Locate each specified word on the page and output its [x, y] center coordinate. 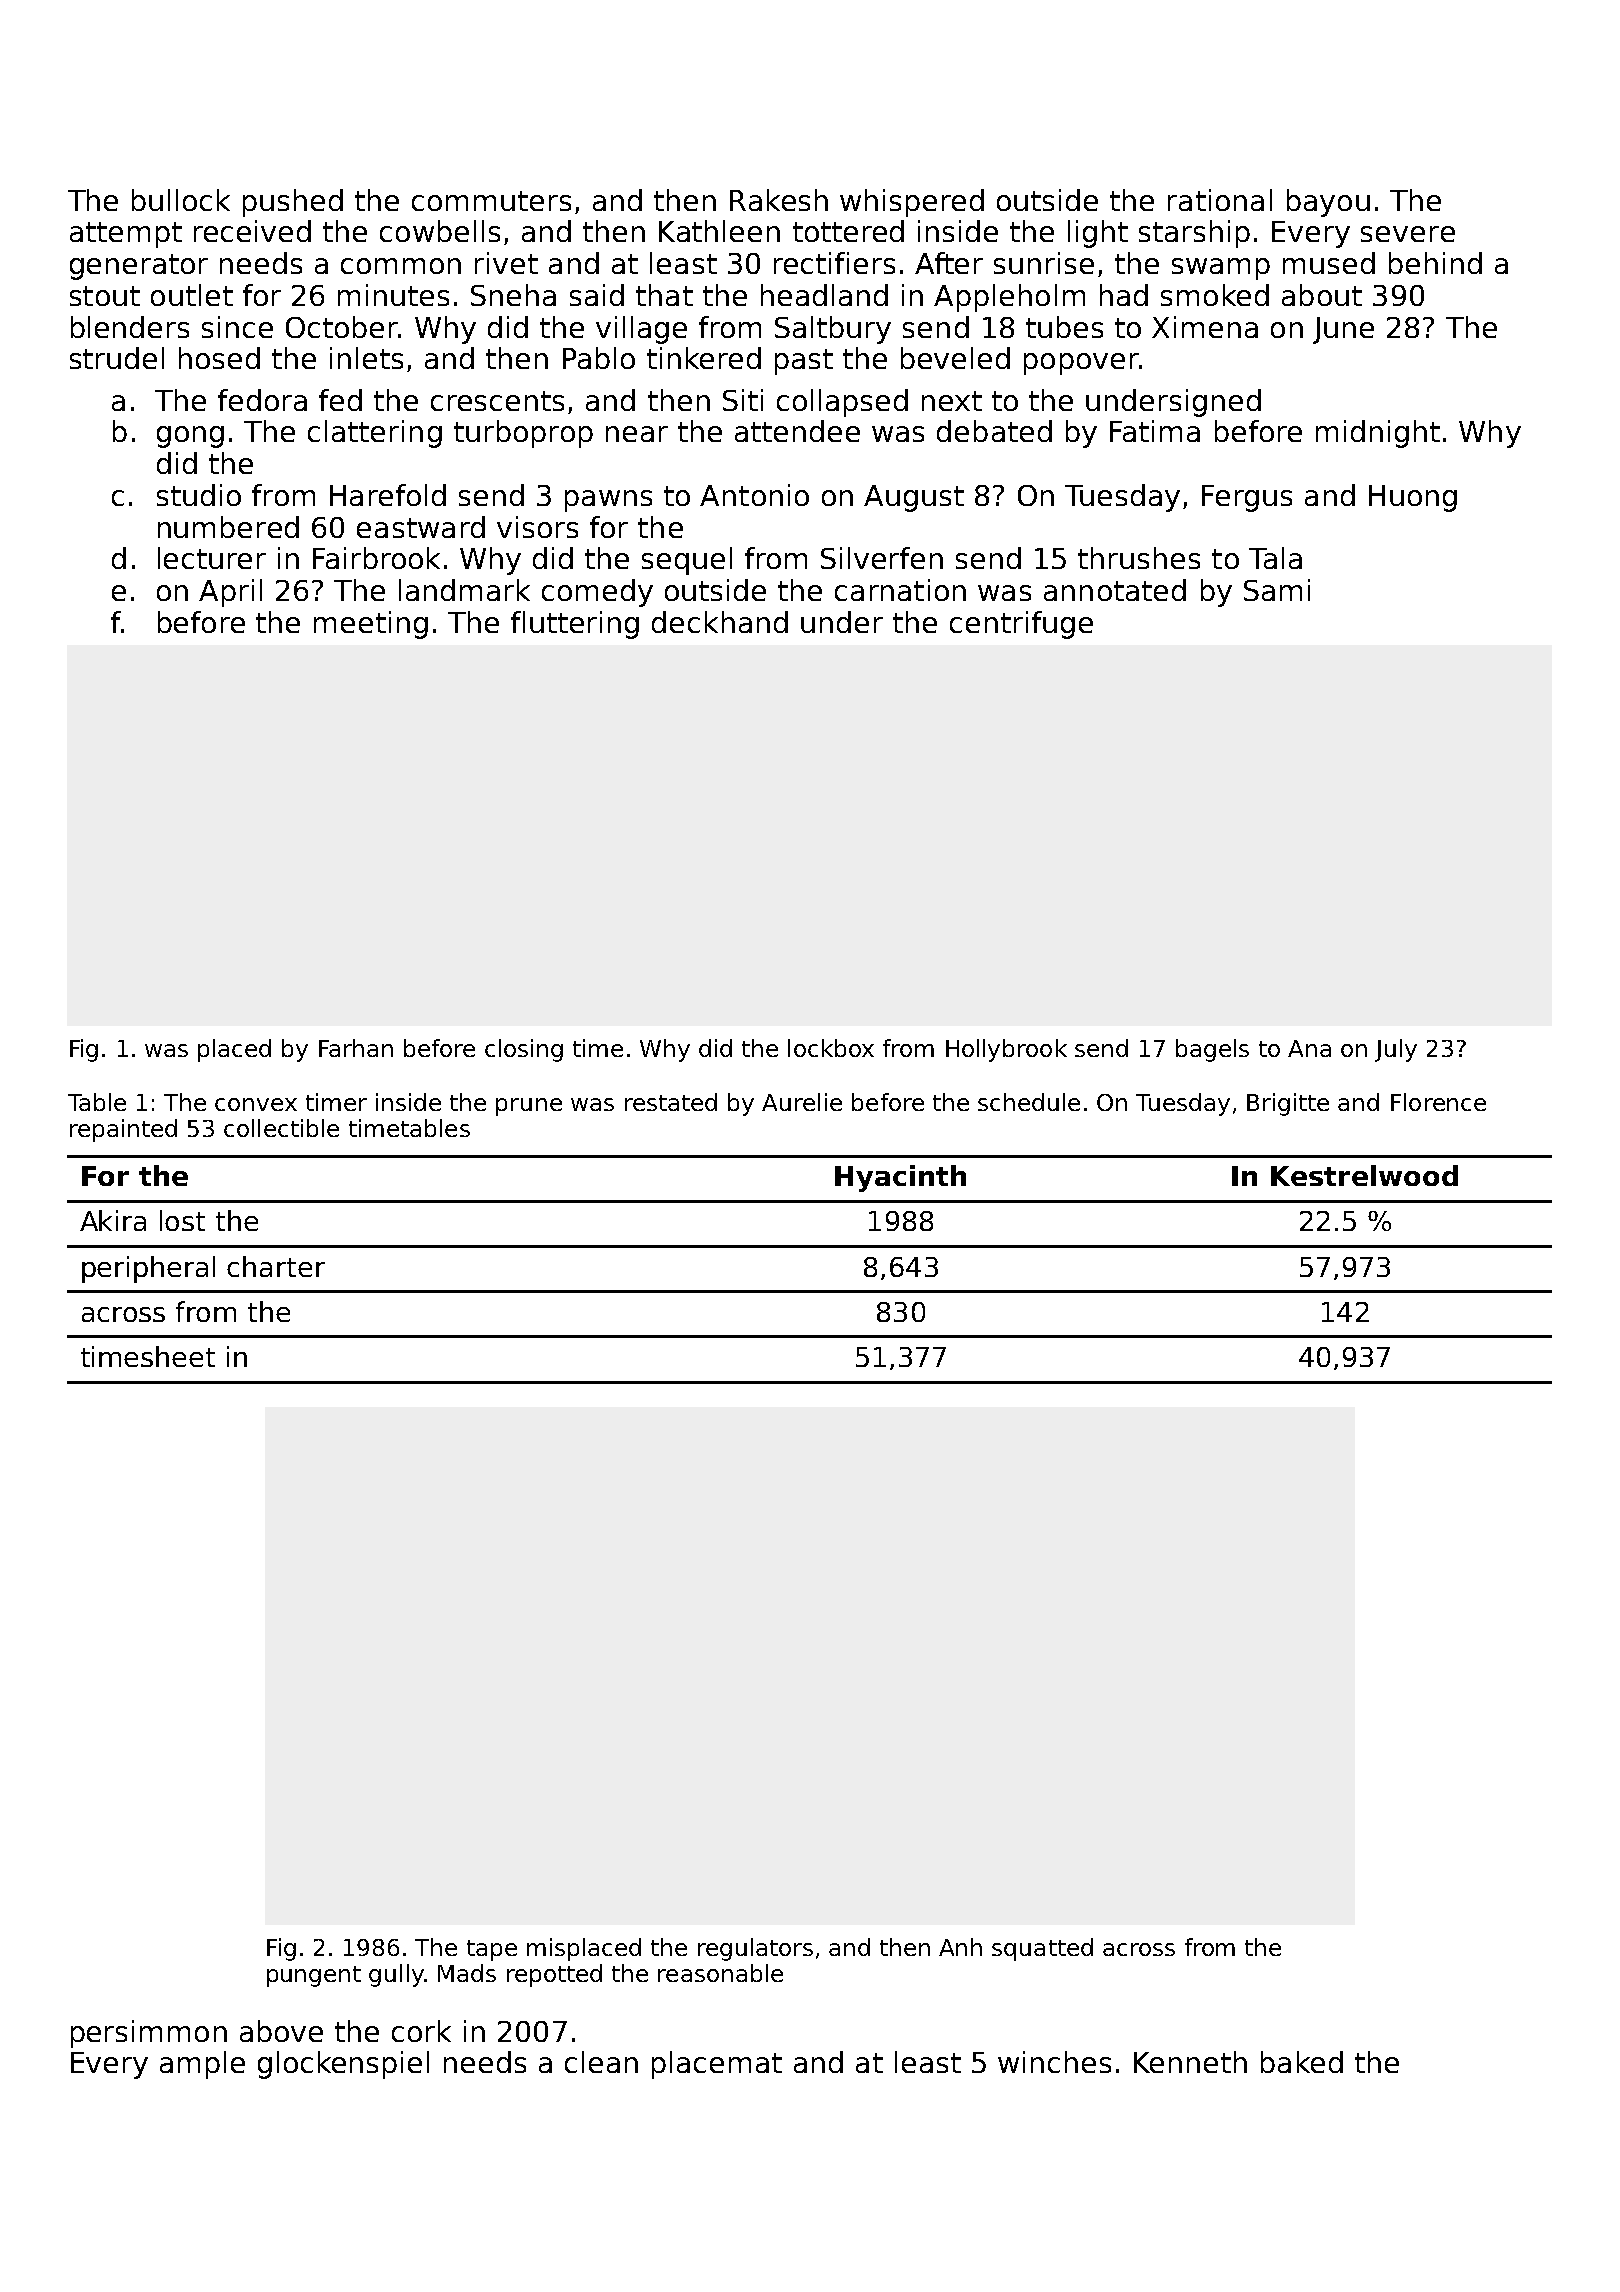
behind [1435, 263]
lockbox [831, 1048]
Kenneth [1190, 2062]
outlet [192, 295]
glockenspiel [343, 2065]
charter [276, 1266]
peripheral [148, 1269]
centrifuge [1021, 625]
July [1396, 1050]
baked [1302, 2062]
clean [601, 2062]
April [230, 593]
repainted [123, 1130]
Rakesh [779, 200]
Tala [1275, 558]
